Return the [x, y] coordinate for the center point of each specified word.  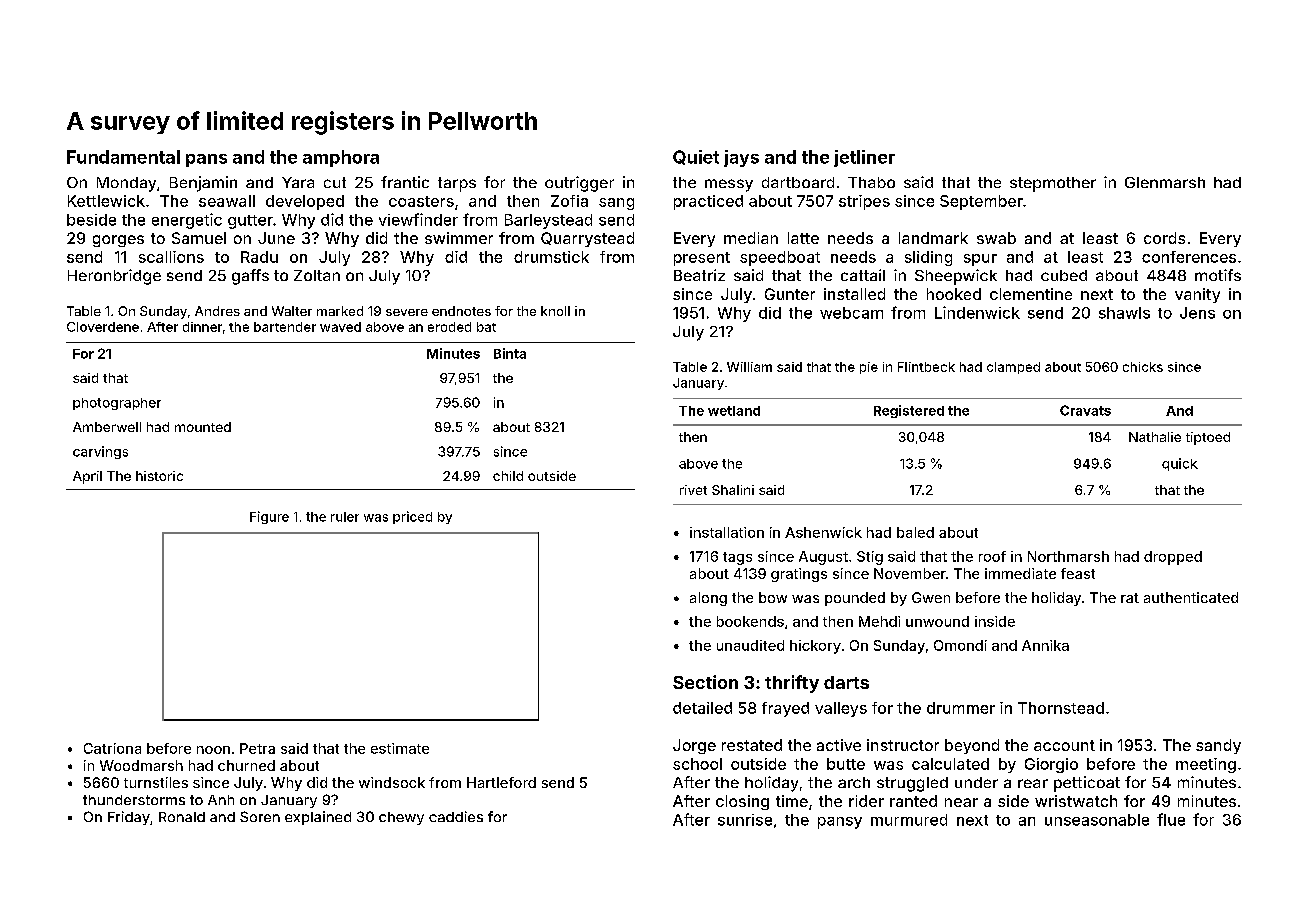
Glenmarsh [1165, 182]
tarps [457, 184]
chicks [1143, 367]
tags [737, 558]
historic [159, 476]
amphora [341, 158]
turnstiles [156, 782]
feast [1078, 573]
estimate [400, 748]
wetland [734, 411]
